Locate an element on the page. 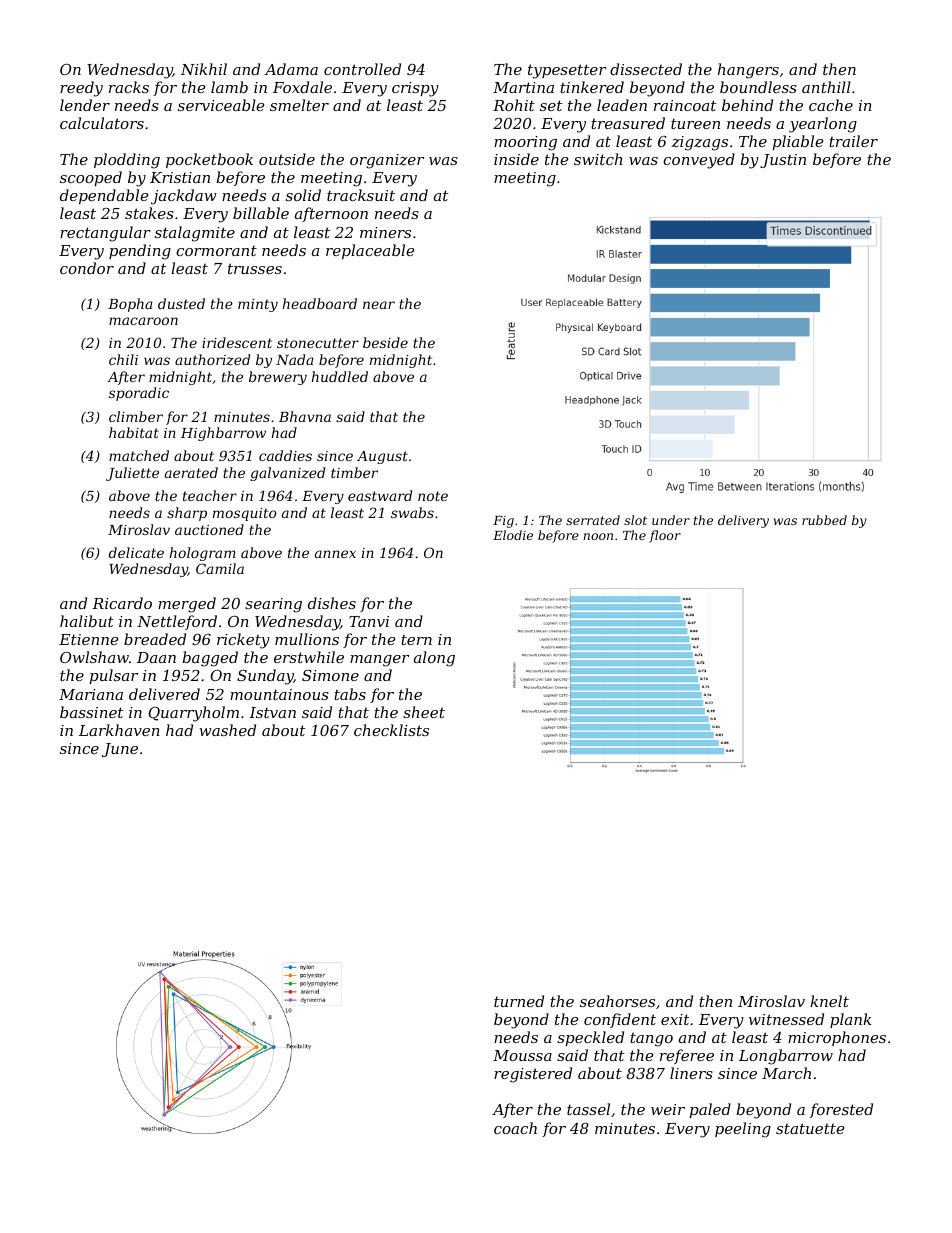  Justin is located at coordinates (783, 161).
